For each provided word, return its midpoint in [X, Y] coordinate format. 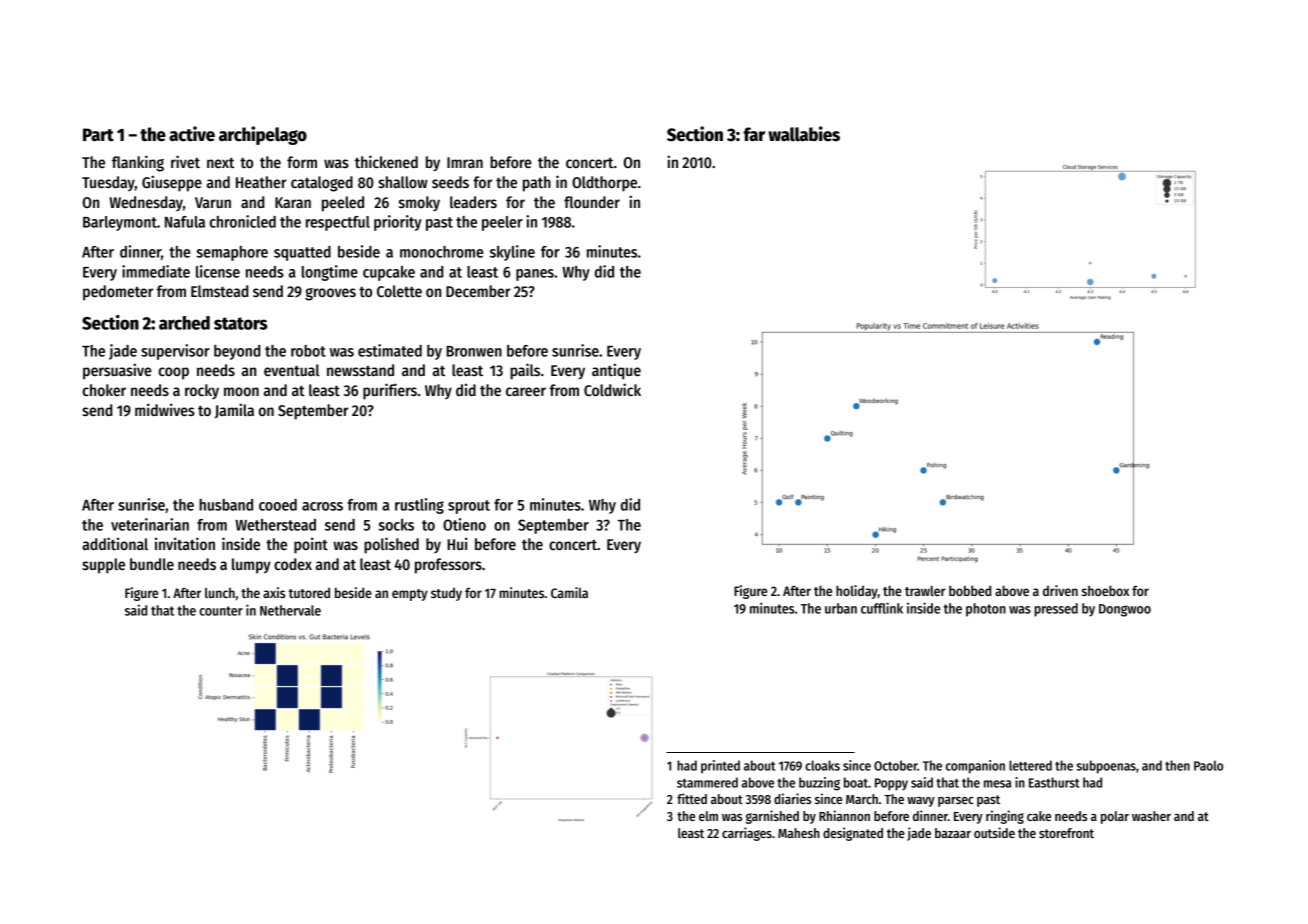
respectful [338, 223]
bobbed [970, 590]
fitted [692, 798]
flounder [592, 202]
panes [535, 275]
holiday [857, 592]
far [754, 134]
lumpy [251, 566]
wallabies [804, 134]
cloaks [822, 765]
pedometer [118, 293]
